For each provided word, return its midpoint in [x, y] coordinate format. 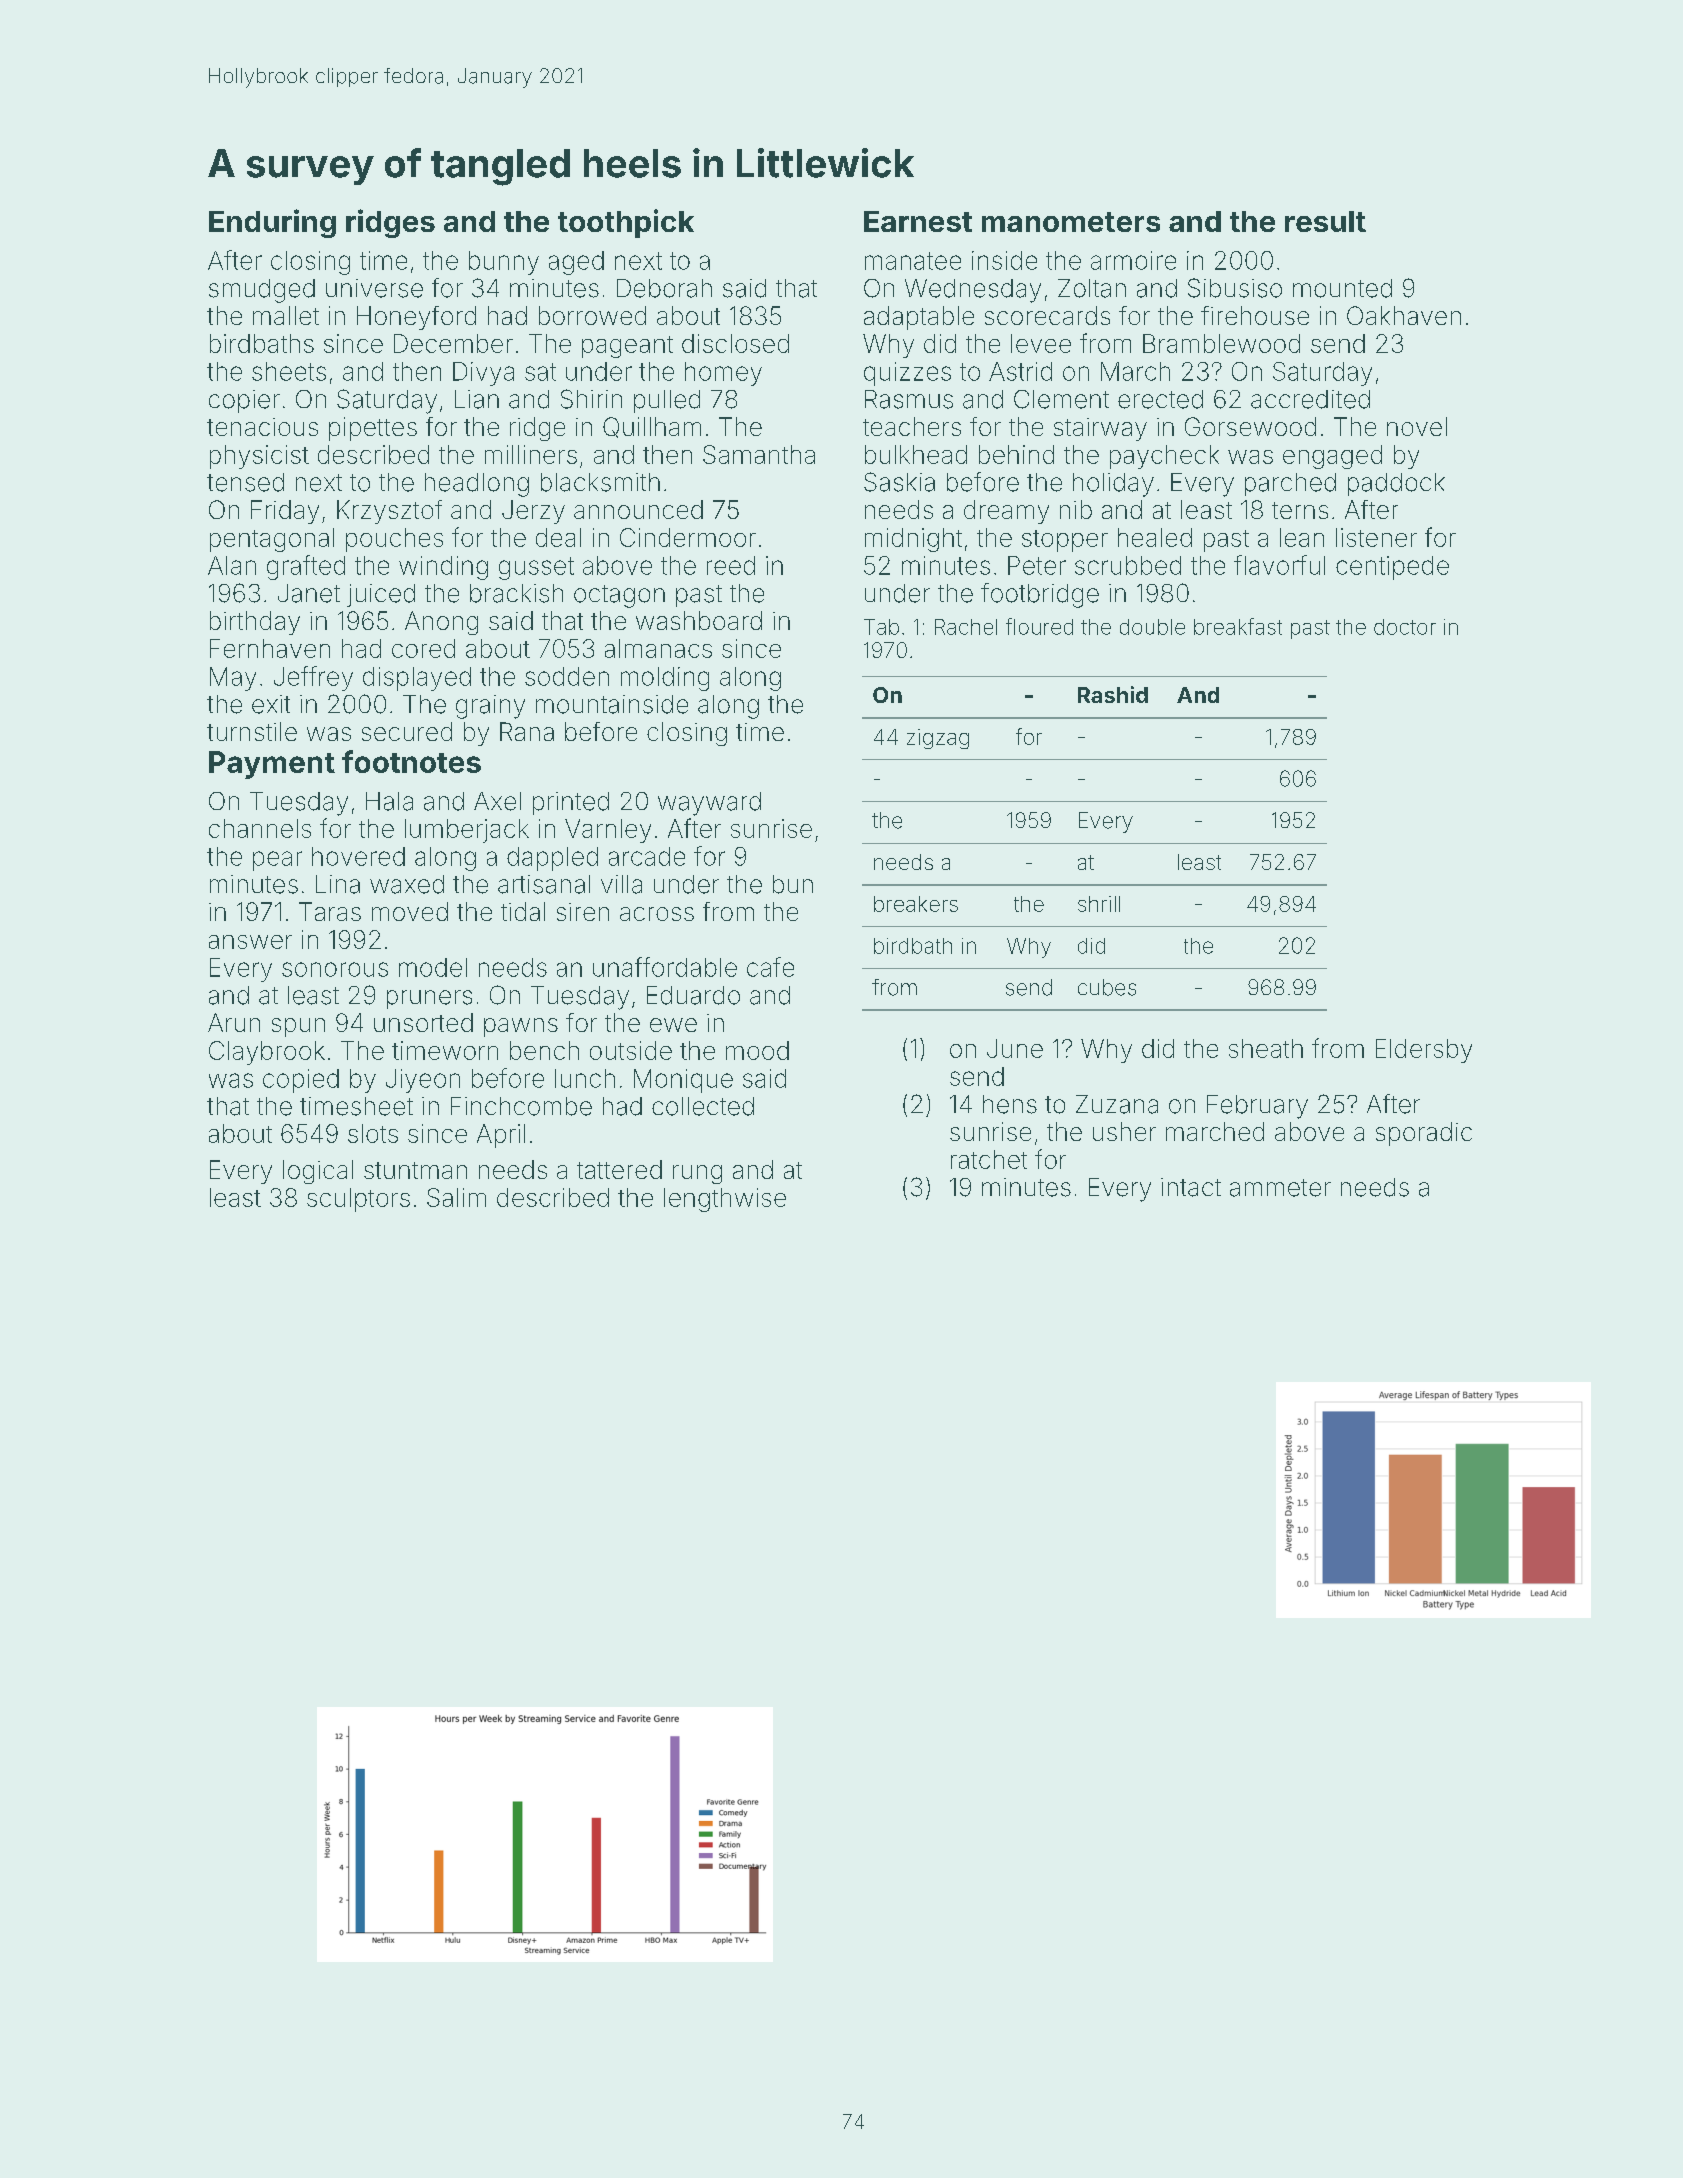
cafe [770, 967]
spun [298, 1027]
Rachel [966, 627]
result [1325, 221]
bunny [504, 263]
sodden [567, 676]
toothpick [626, 223]
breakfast [1238, 626]
